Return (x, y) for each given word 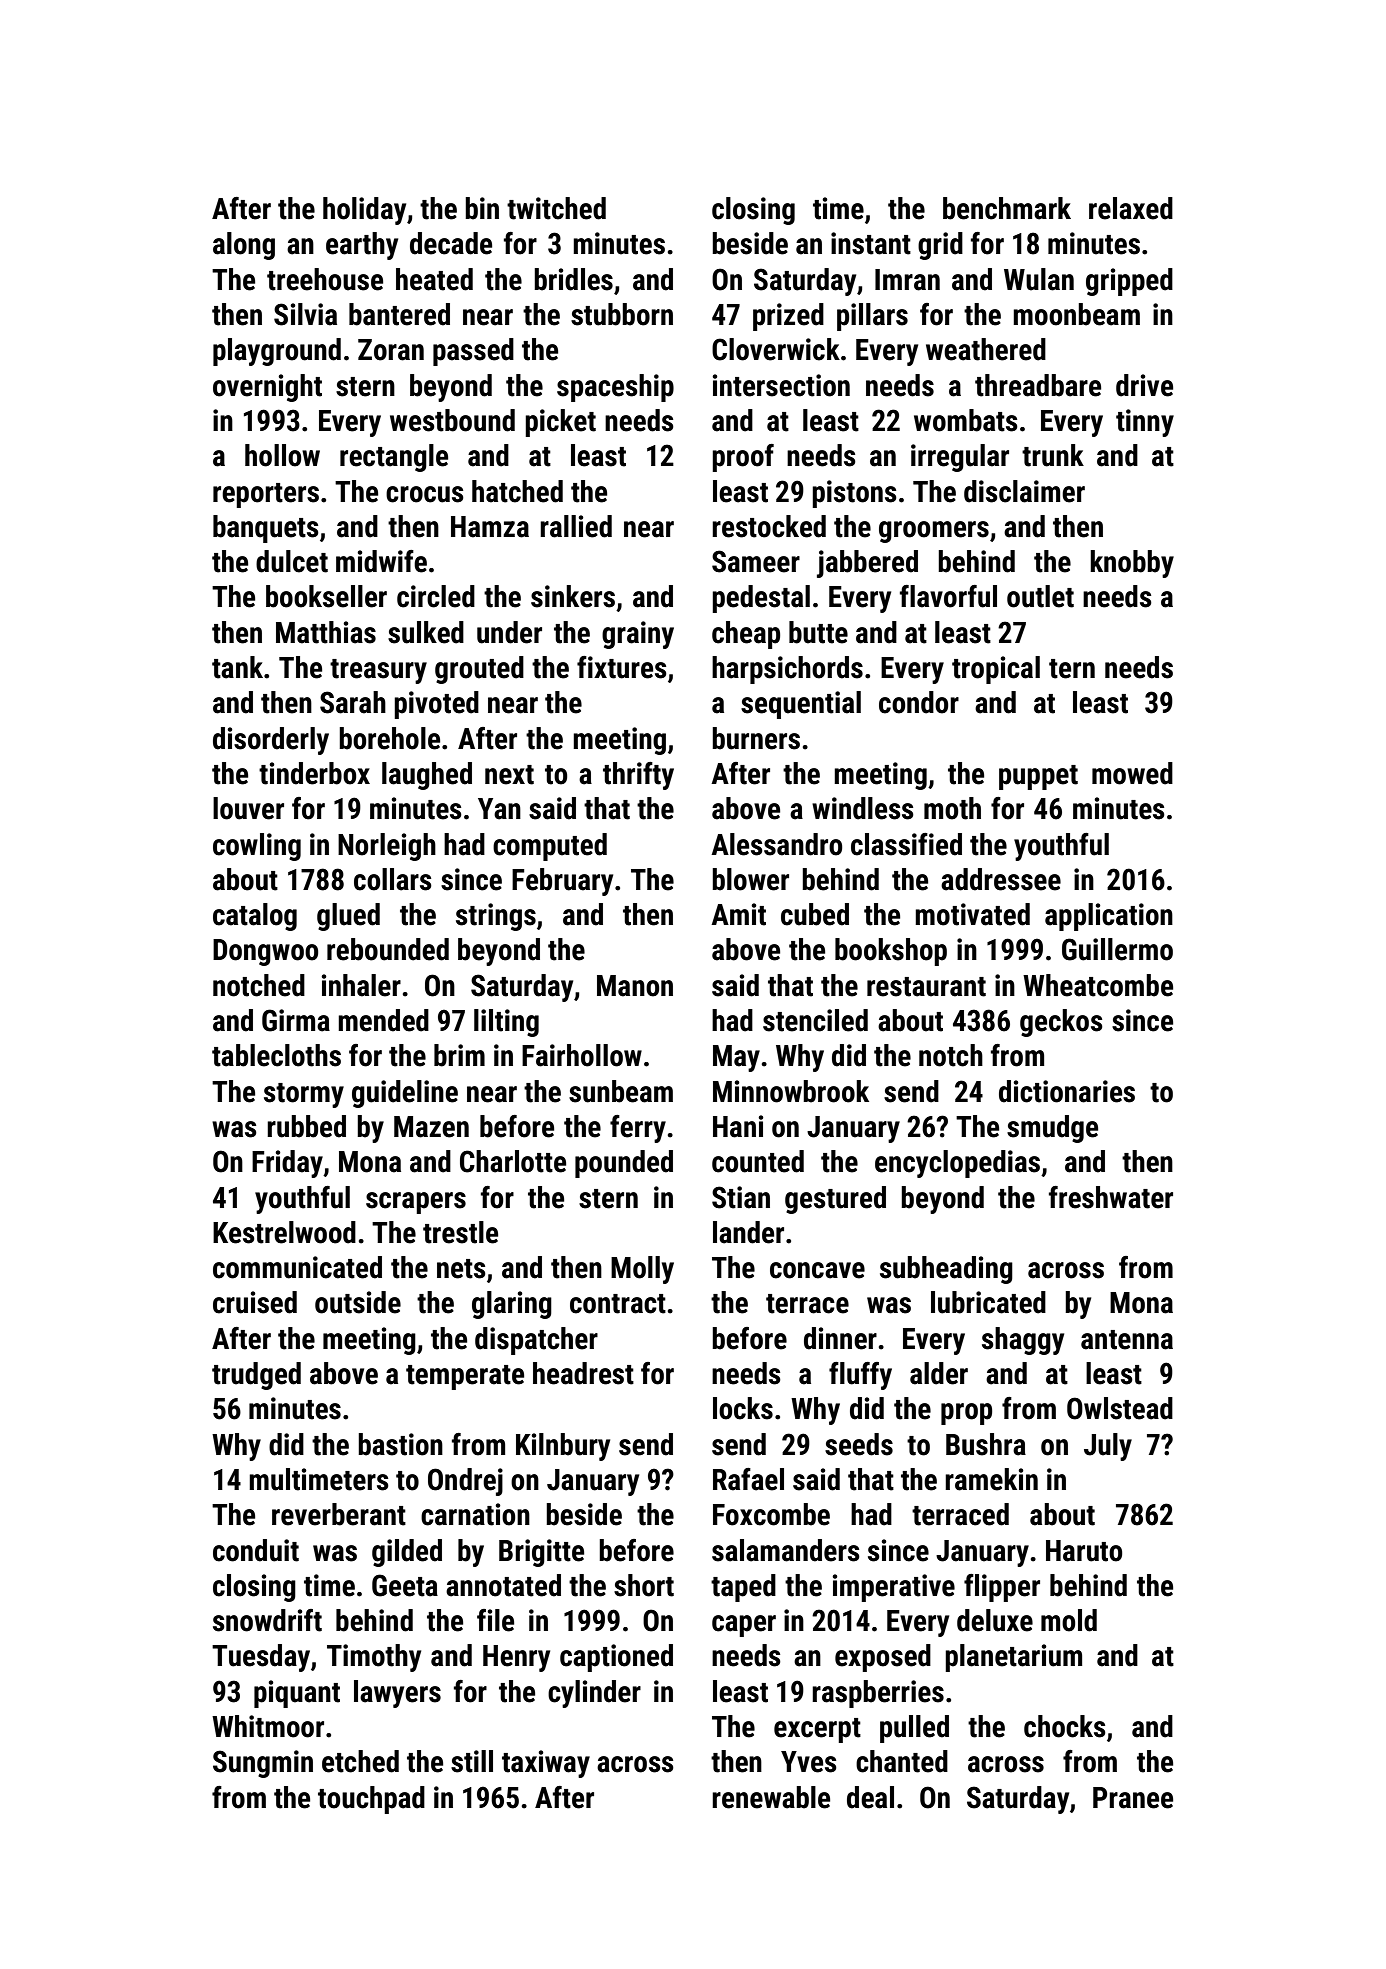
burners (756, 738)
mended (383, 1020)
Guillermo (1117, 949)
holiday (364, 211)
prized (788, 317)
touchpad (371, 1800)
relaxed (1131, 208)
